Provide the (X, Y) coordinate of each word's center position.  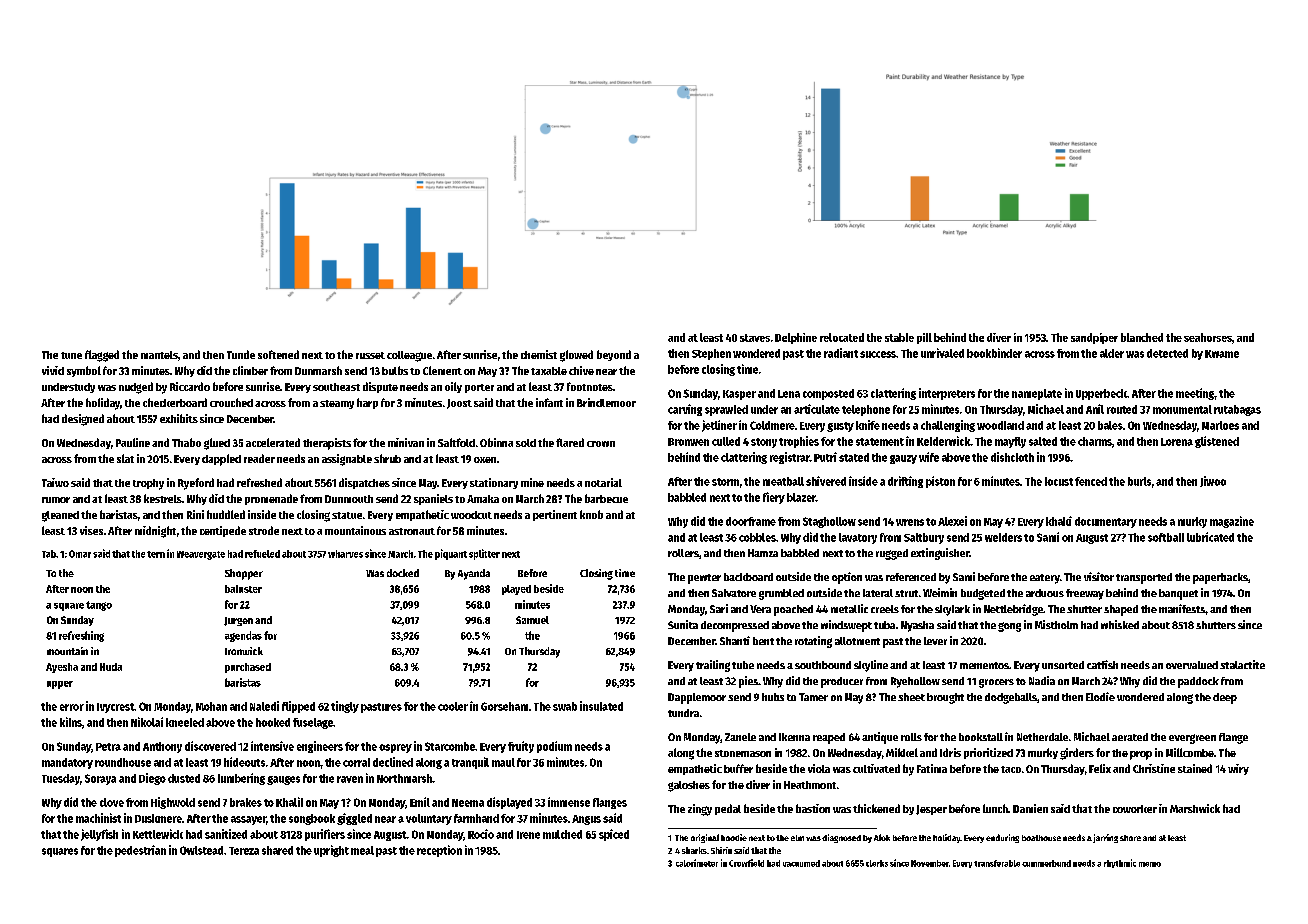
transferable (997, 863)
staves (755, 338)
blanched (1142, 337)
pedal (728, 809)
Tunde (241, 354)
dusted (184, 778)
